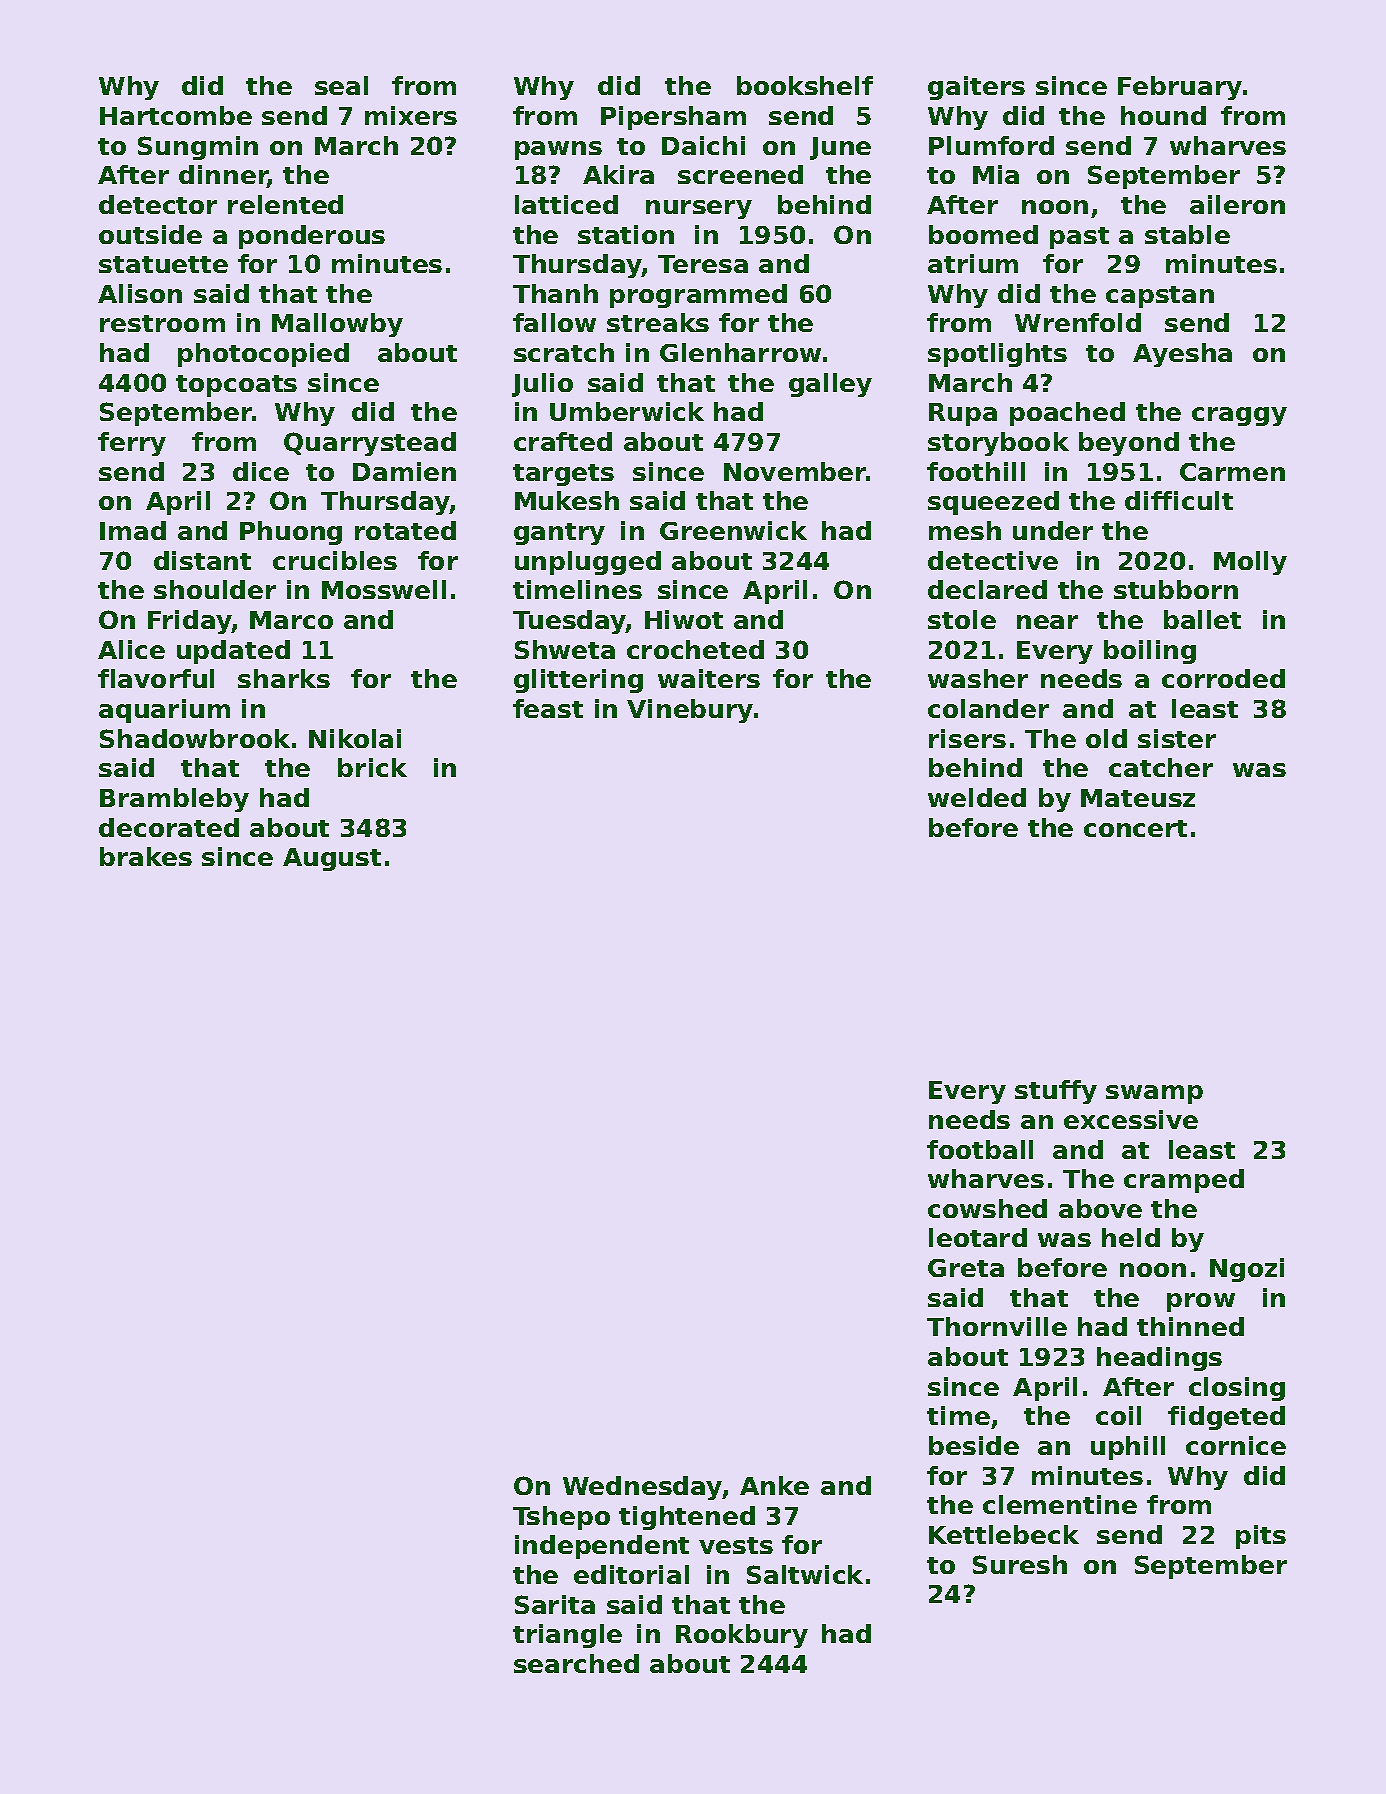 The image size is (1386, 1794). Describe the element at coordinates (1177, 738) in the screenshot. I see `sister` at that location.
